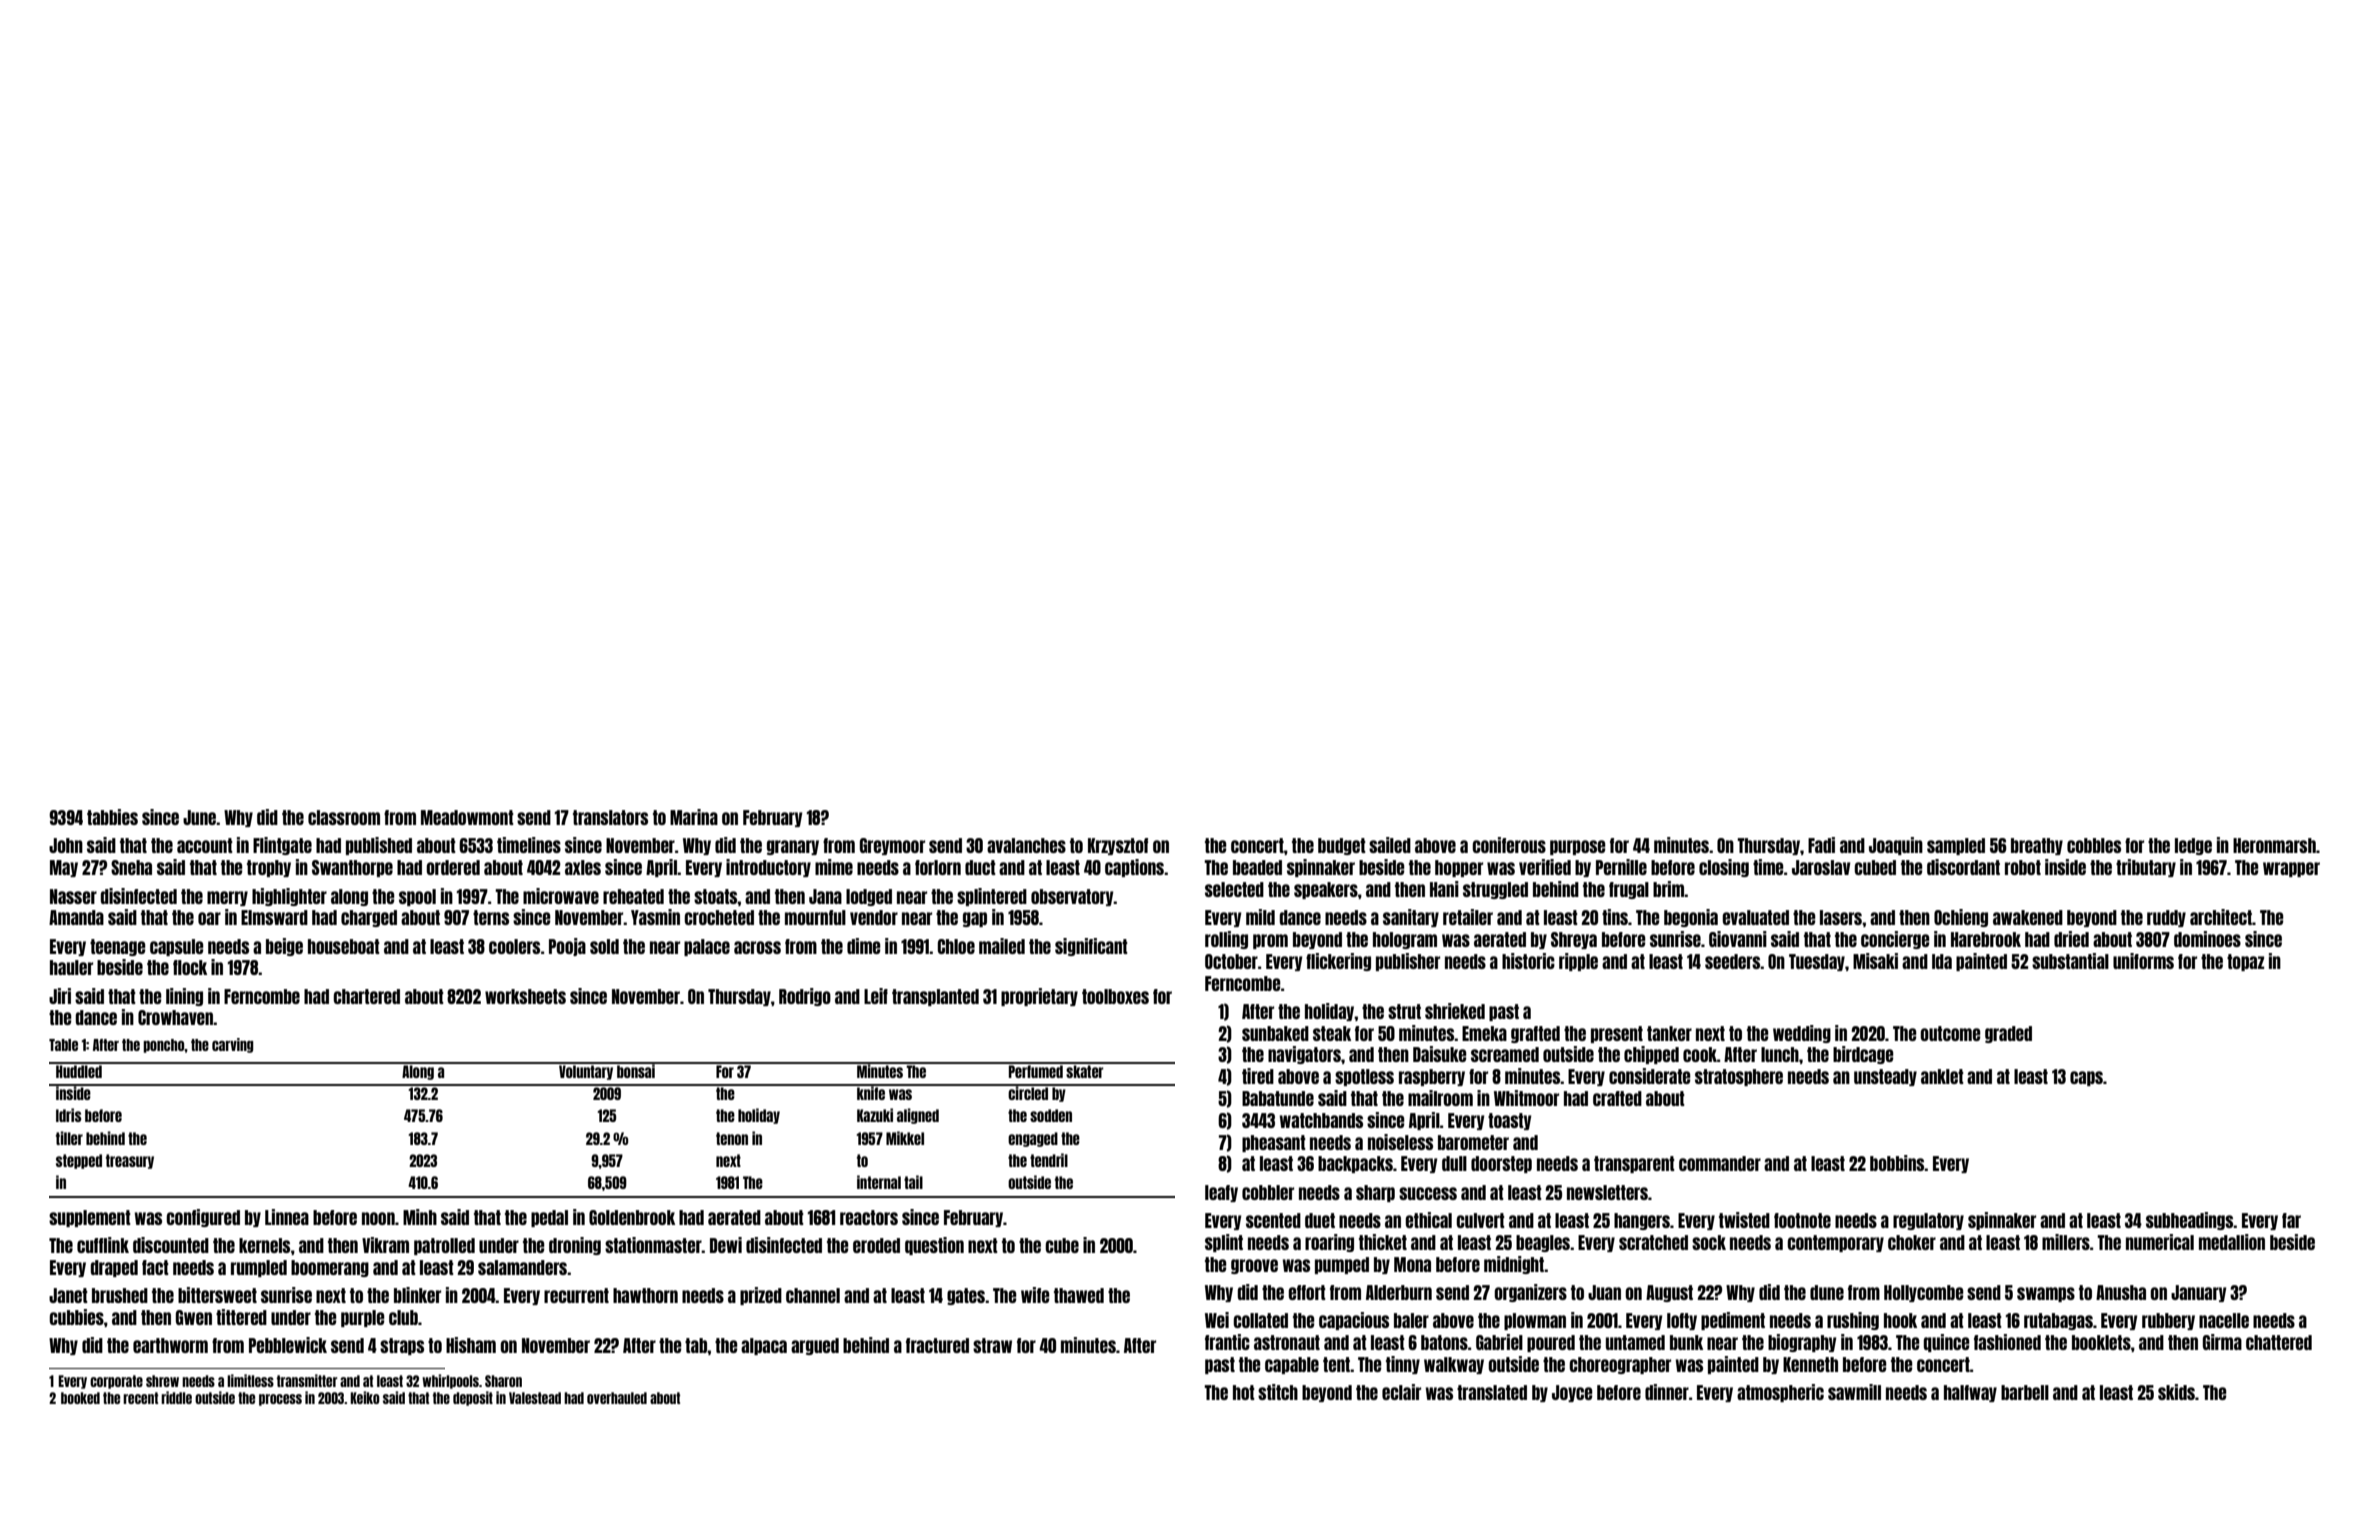  What do you see at coordinates (694, 817) in the screenshot?
I see `Marina` at bounding box center [694, 817].
